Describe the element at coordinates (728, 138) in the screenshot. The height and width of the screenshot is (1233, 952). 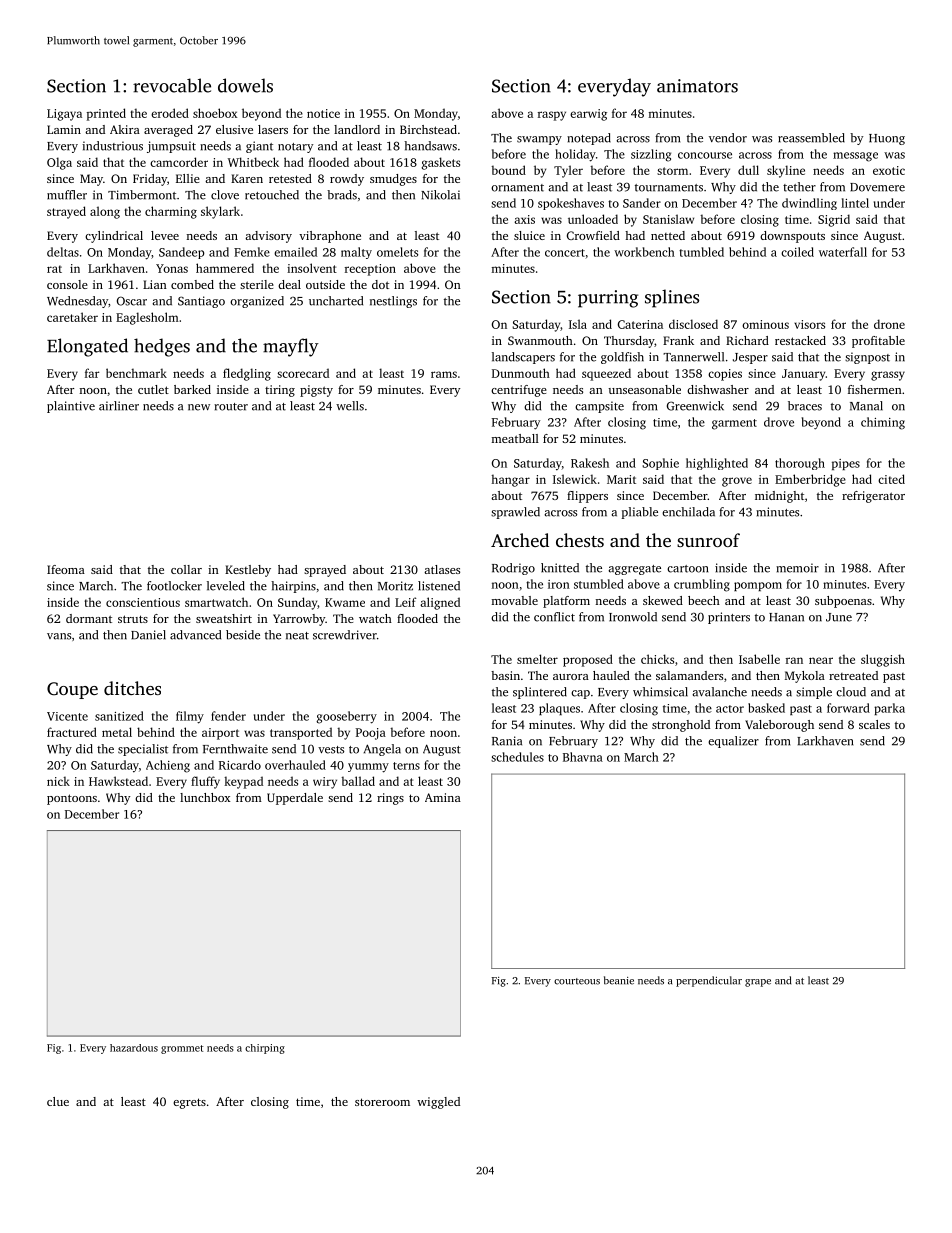
I see `vendor` at that location.
